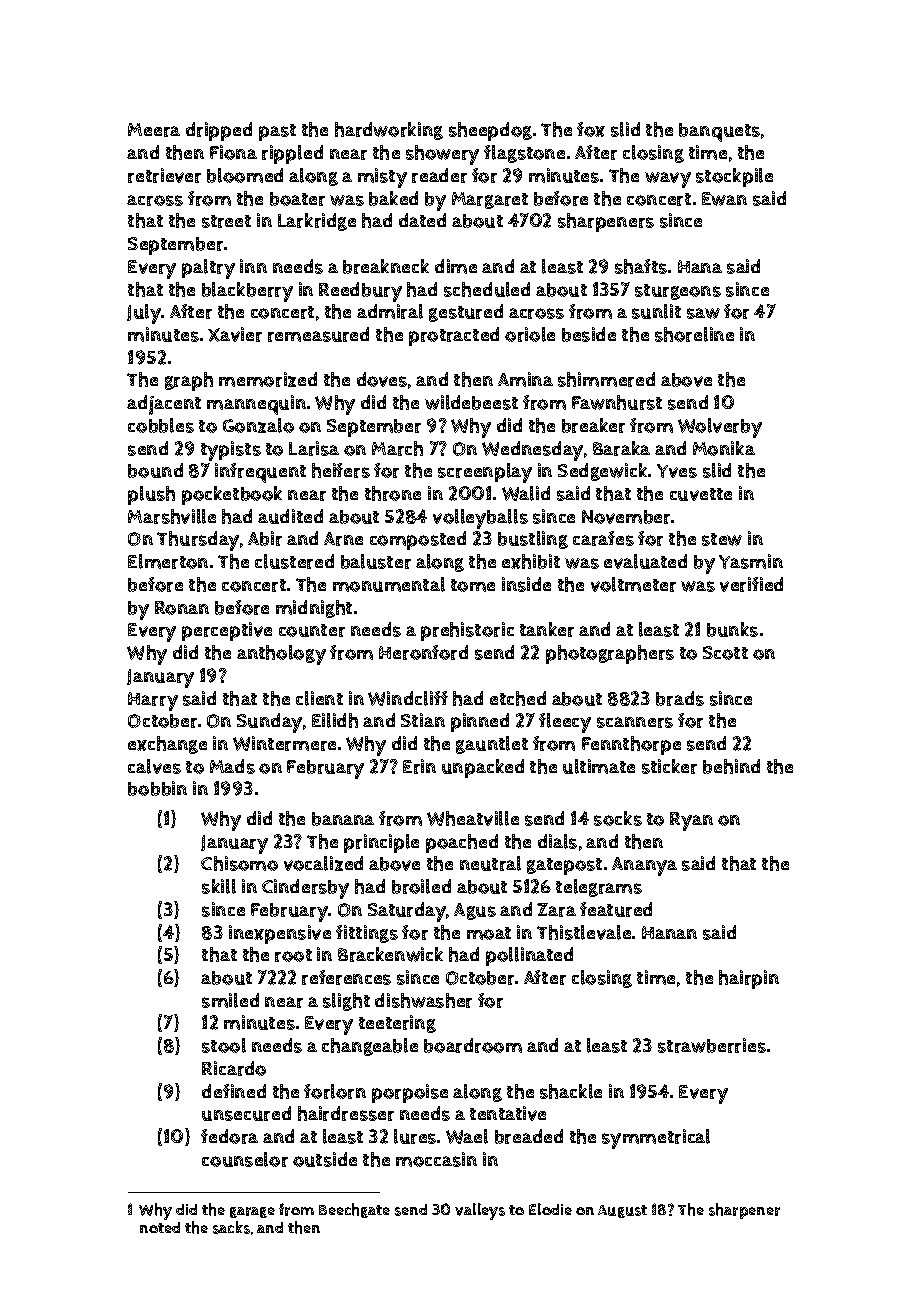  I want to click on flagstone, so click(524, 154).
